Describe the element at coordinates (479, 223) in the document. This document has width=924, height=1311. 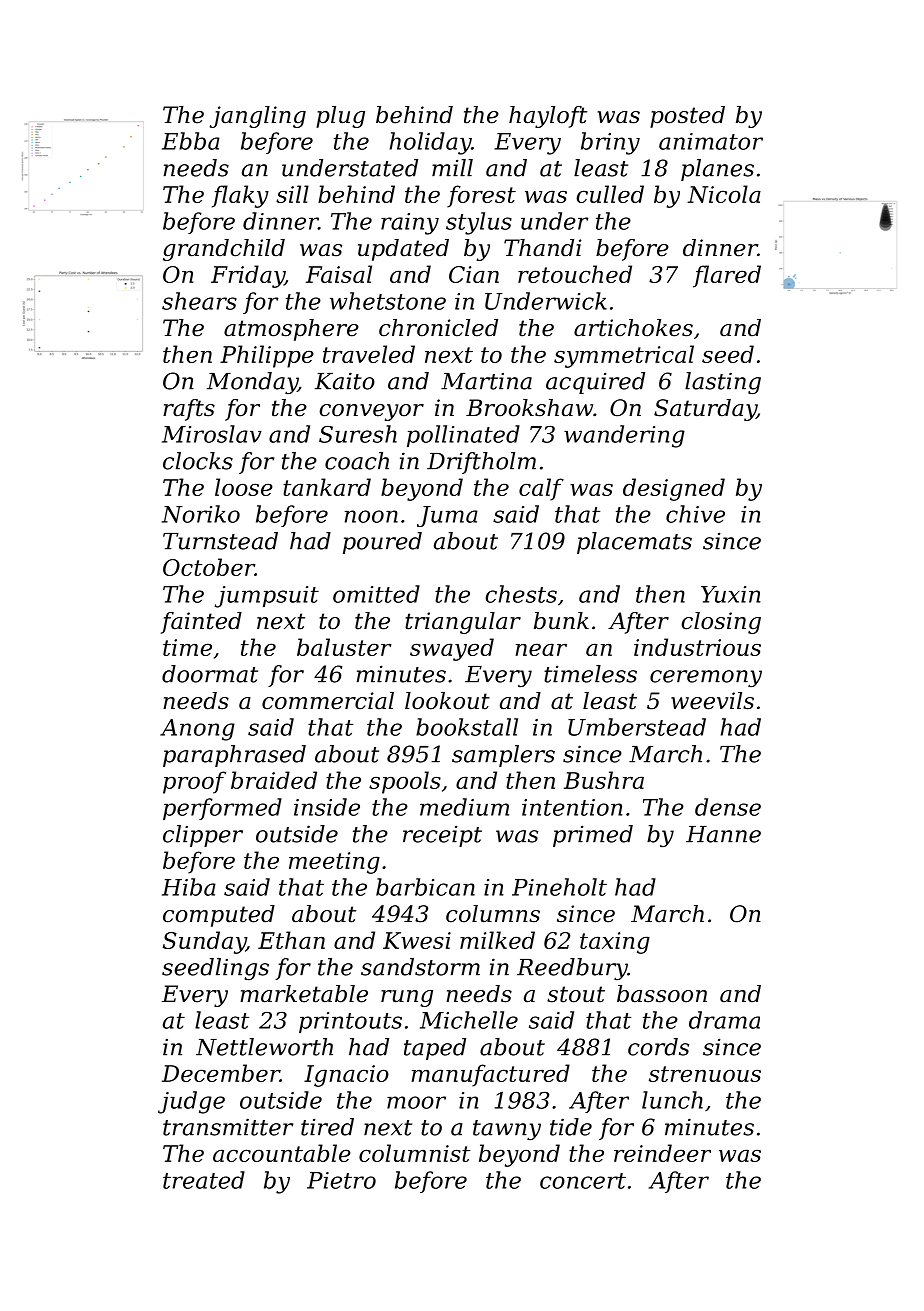
I see `stylus` at that location.
